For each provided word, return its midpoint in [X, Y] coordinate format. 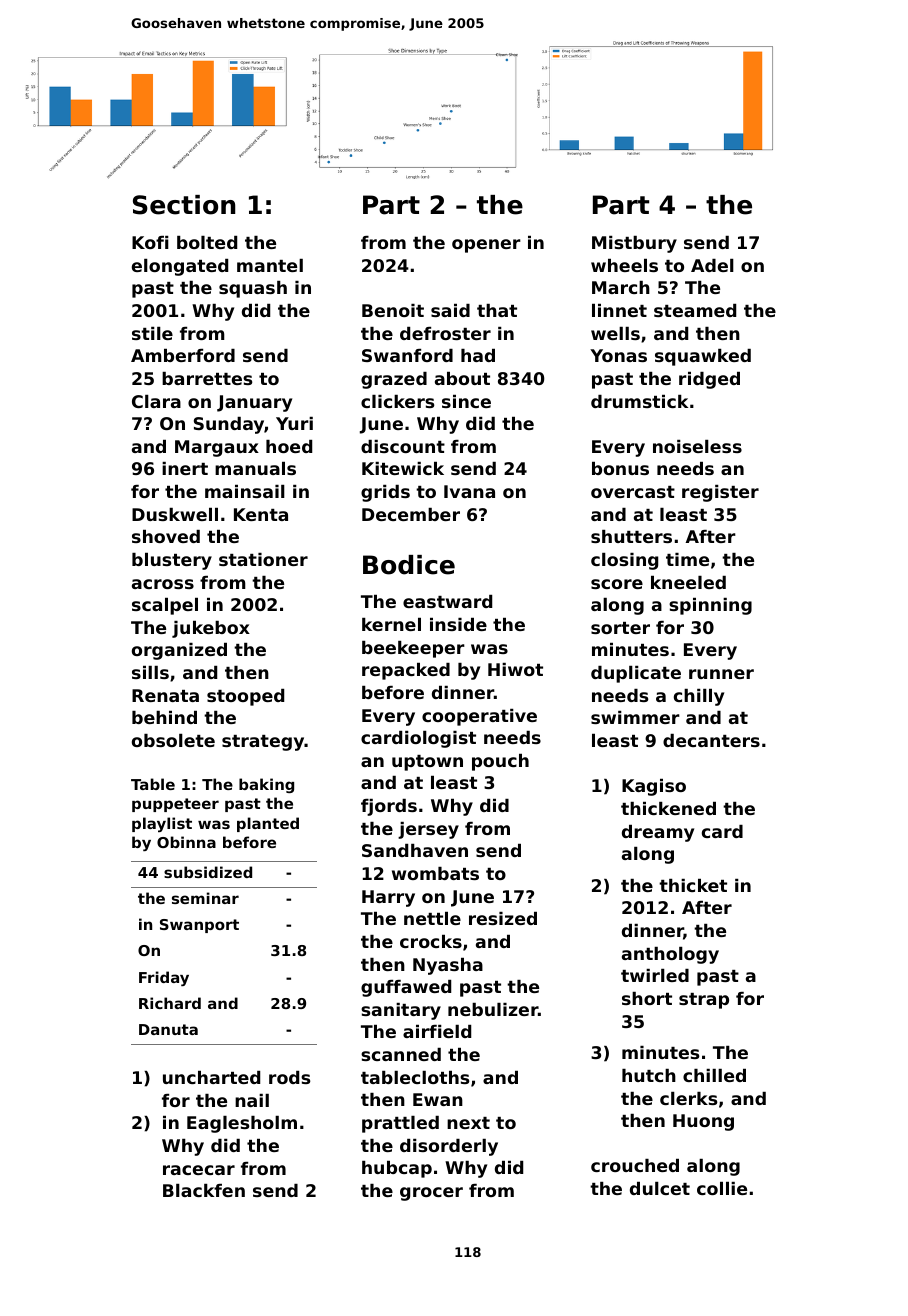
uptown [427, 763]
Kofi [150, 242]
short [647, 998]
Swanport [199, 926]
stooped [245, 697]
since [466, 401]
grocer [431, 1194]
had [478, 355]
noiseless [697, 446]
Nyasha [448, 966]
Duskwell [175, 514]
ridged [709, 380]
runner [721, 674]
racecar [199, 1170]
